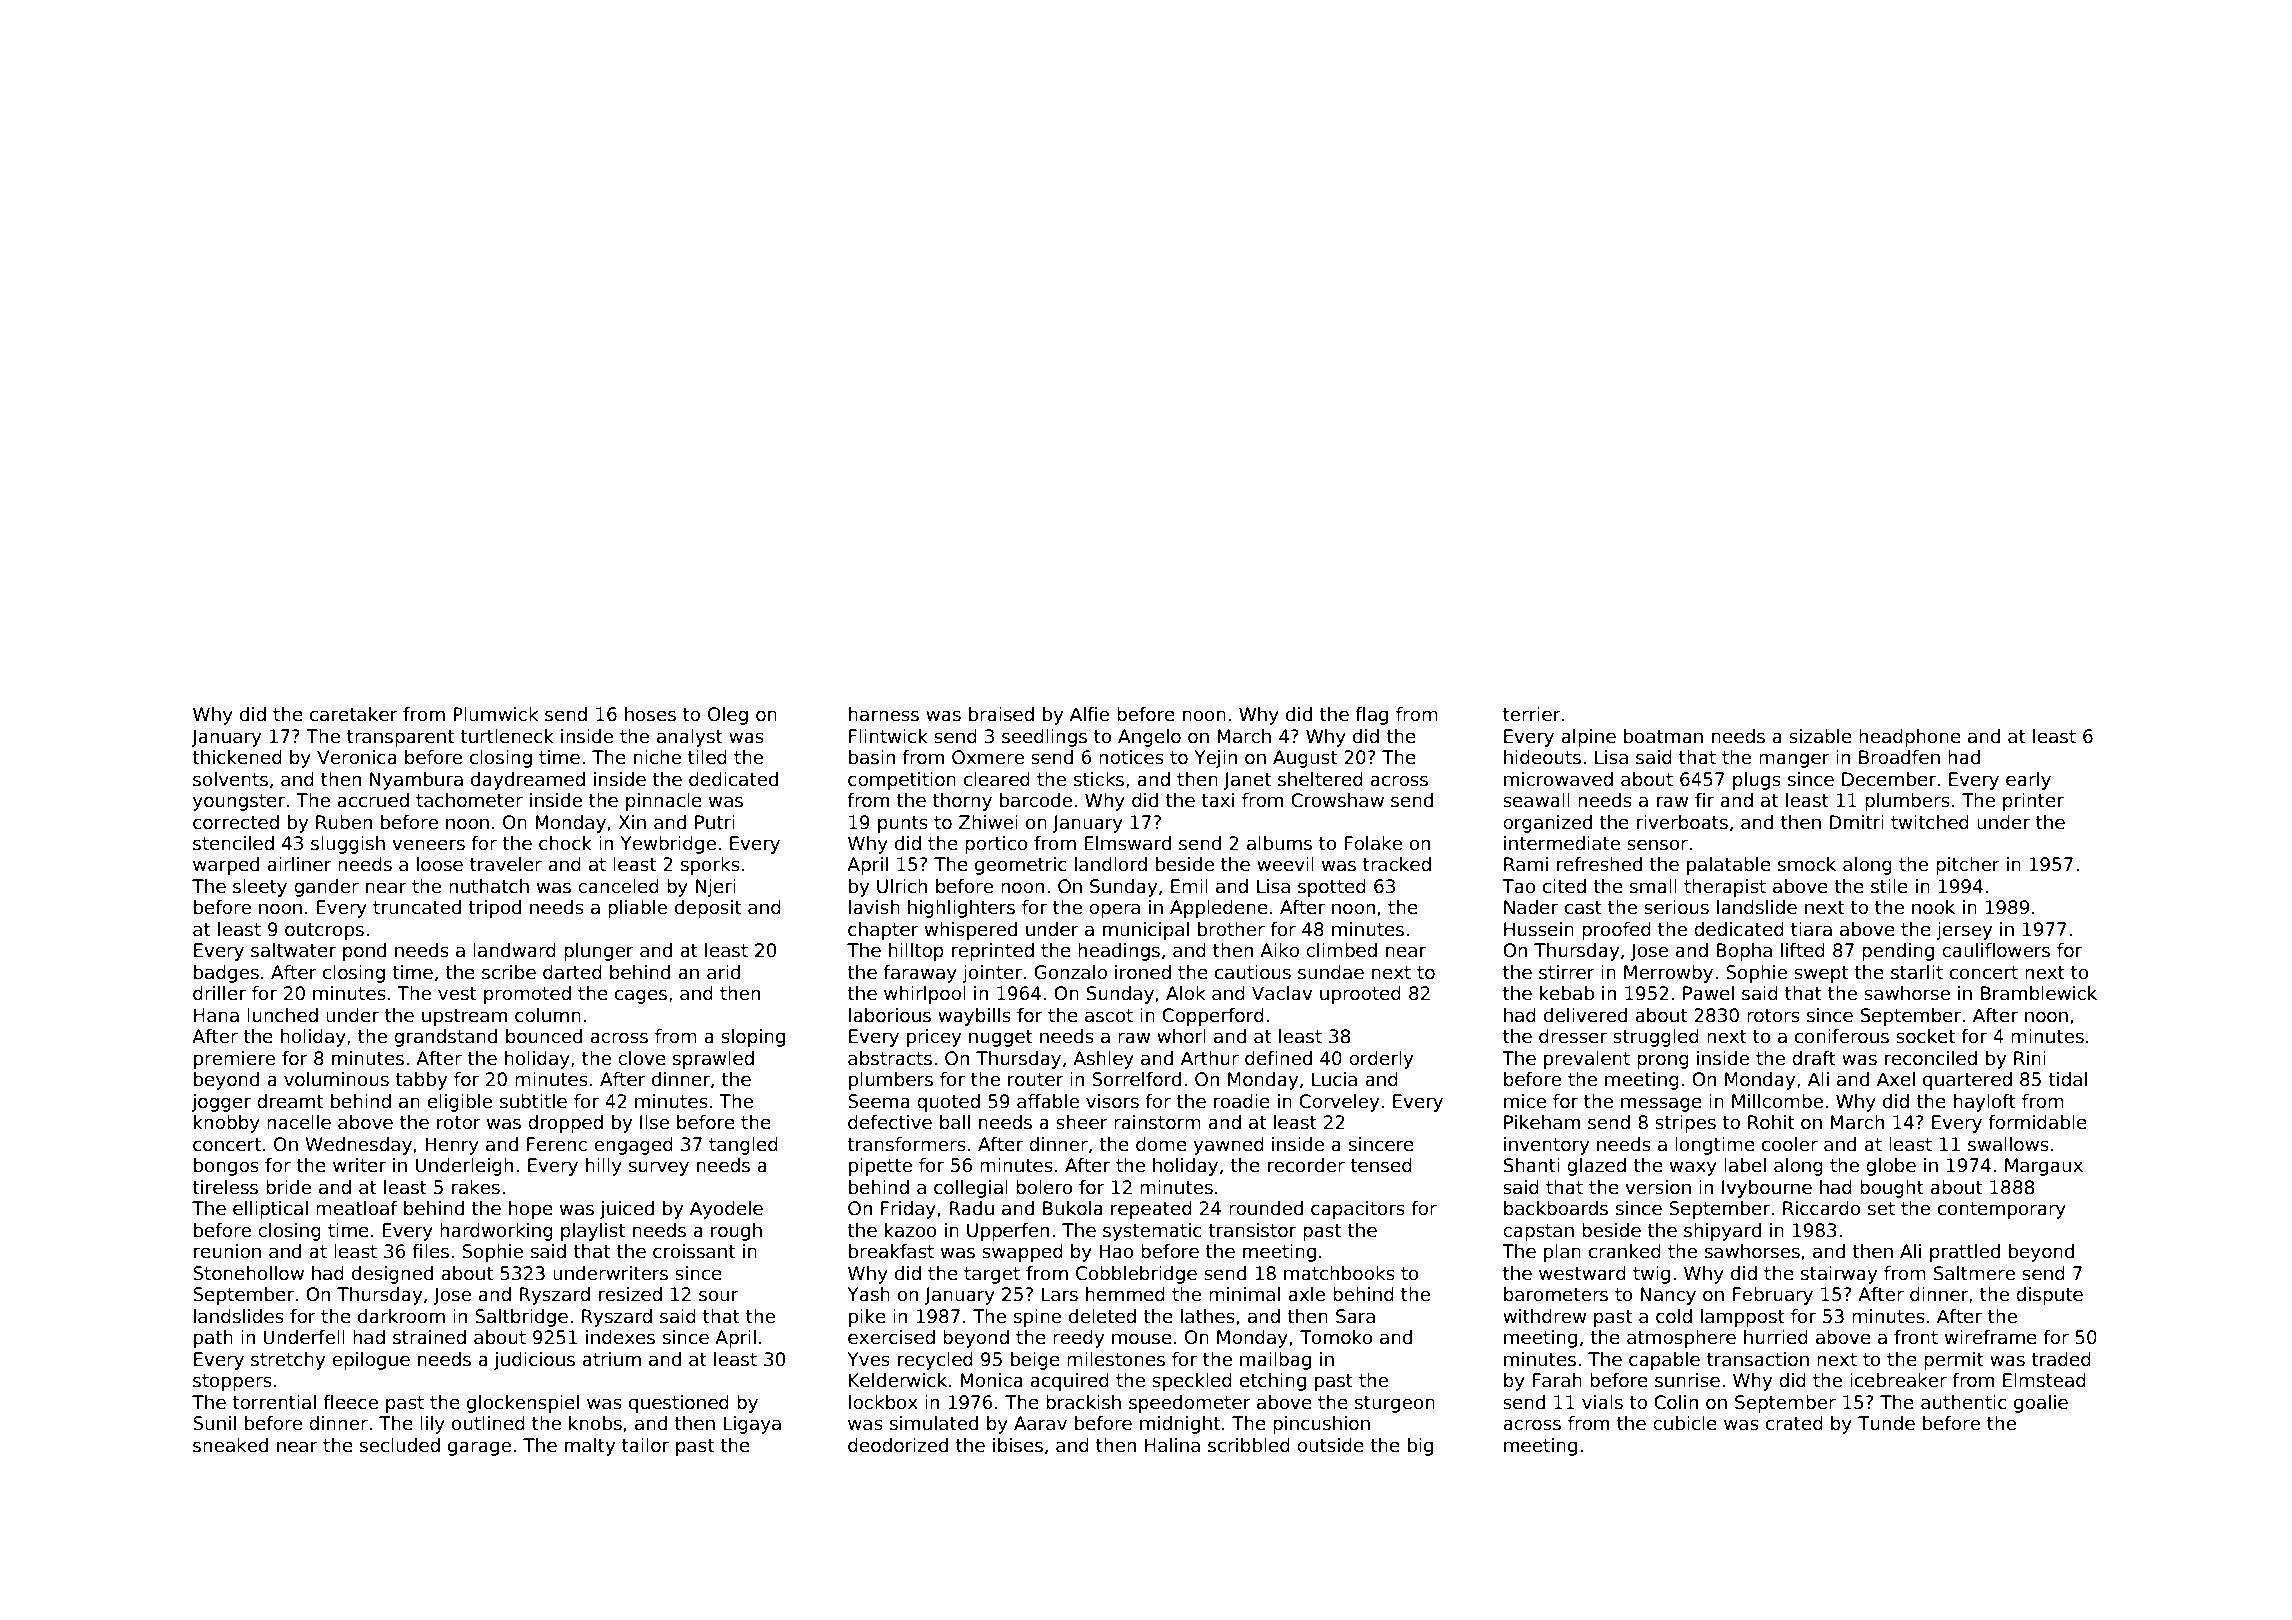 The image size is (2292, 1620). Describe the element at coordinates (1925, 1036) in the page. I see `socket` at that location.
